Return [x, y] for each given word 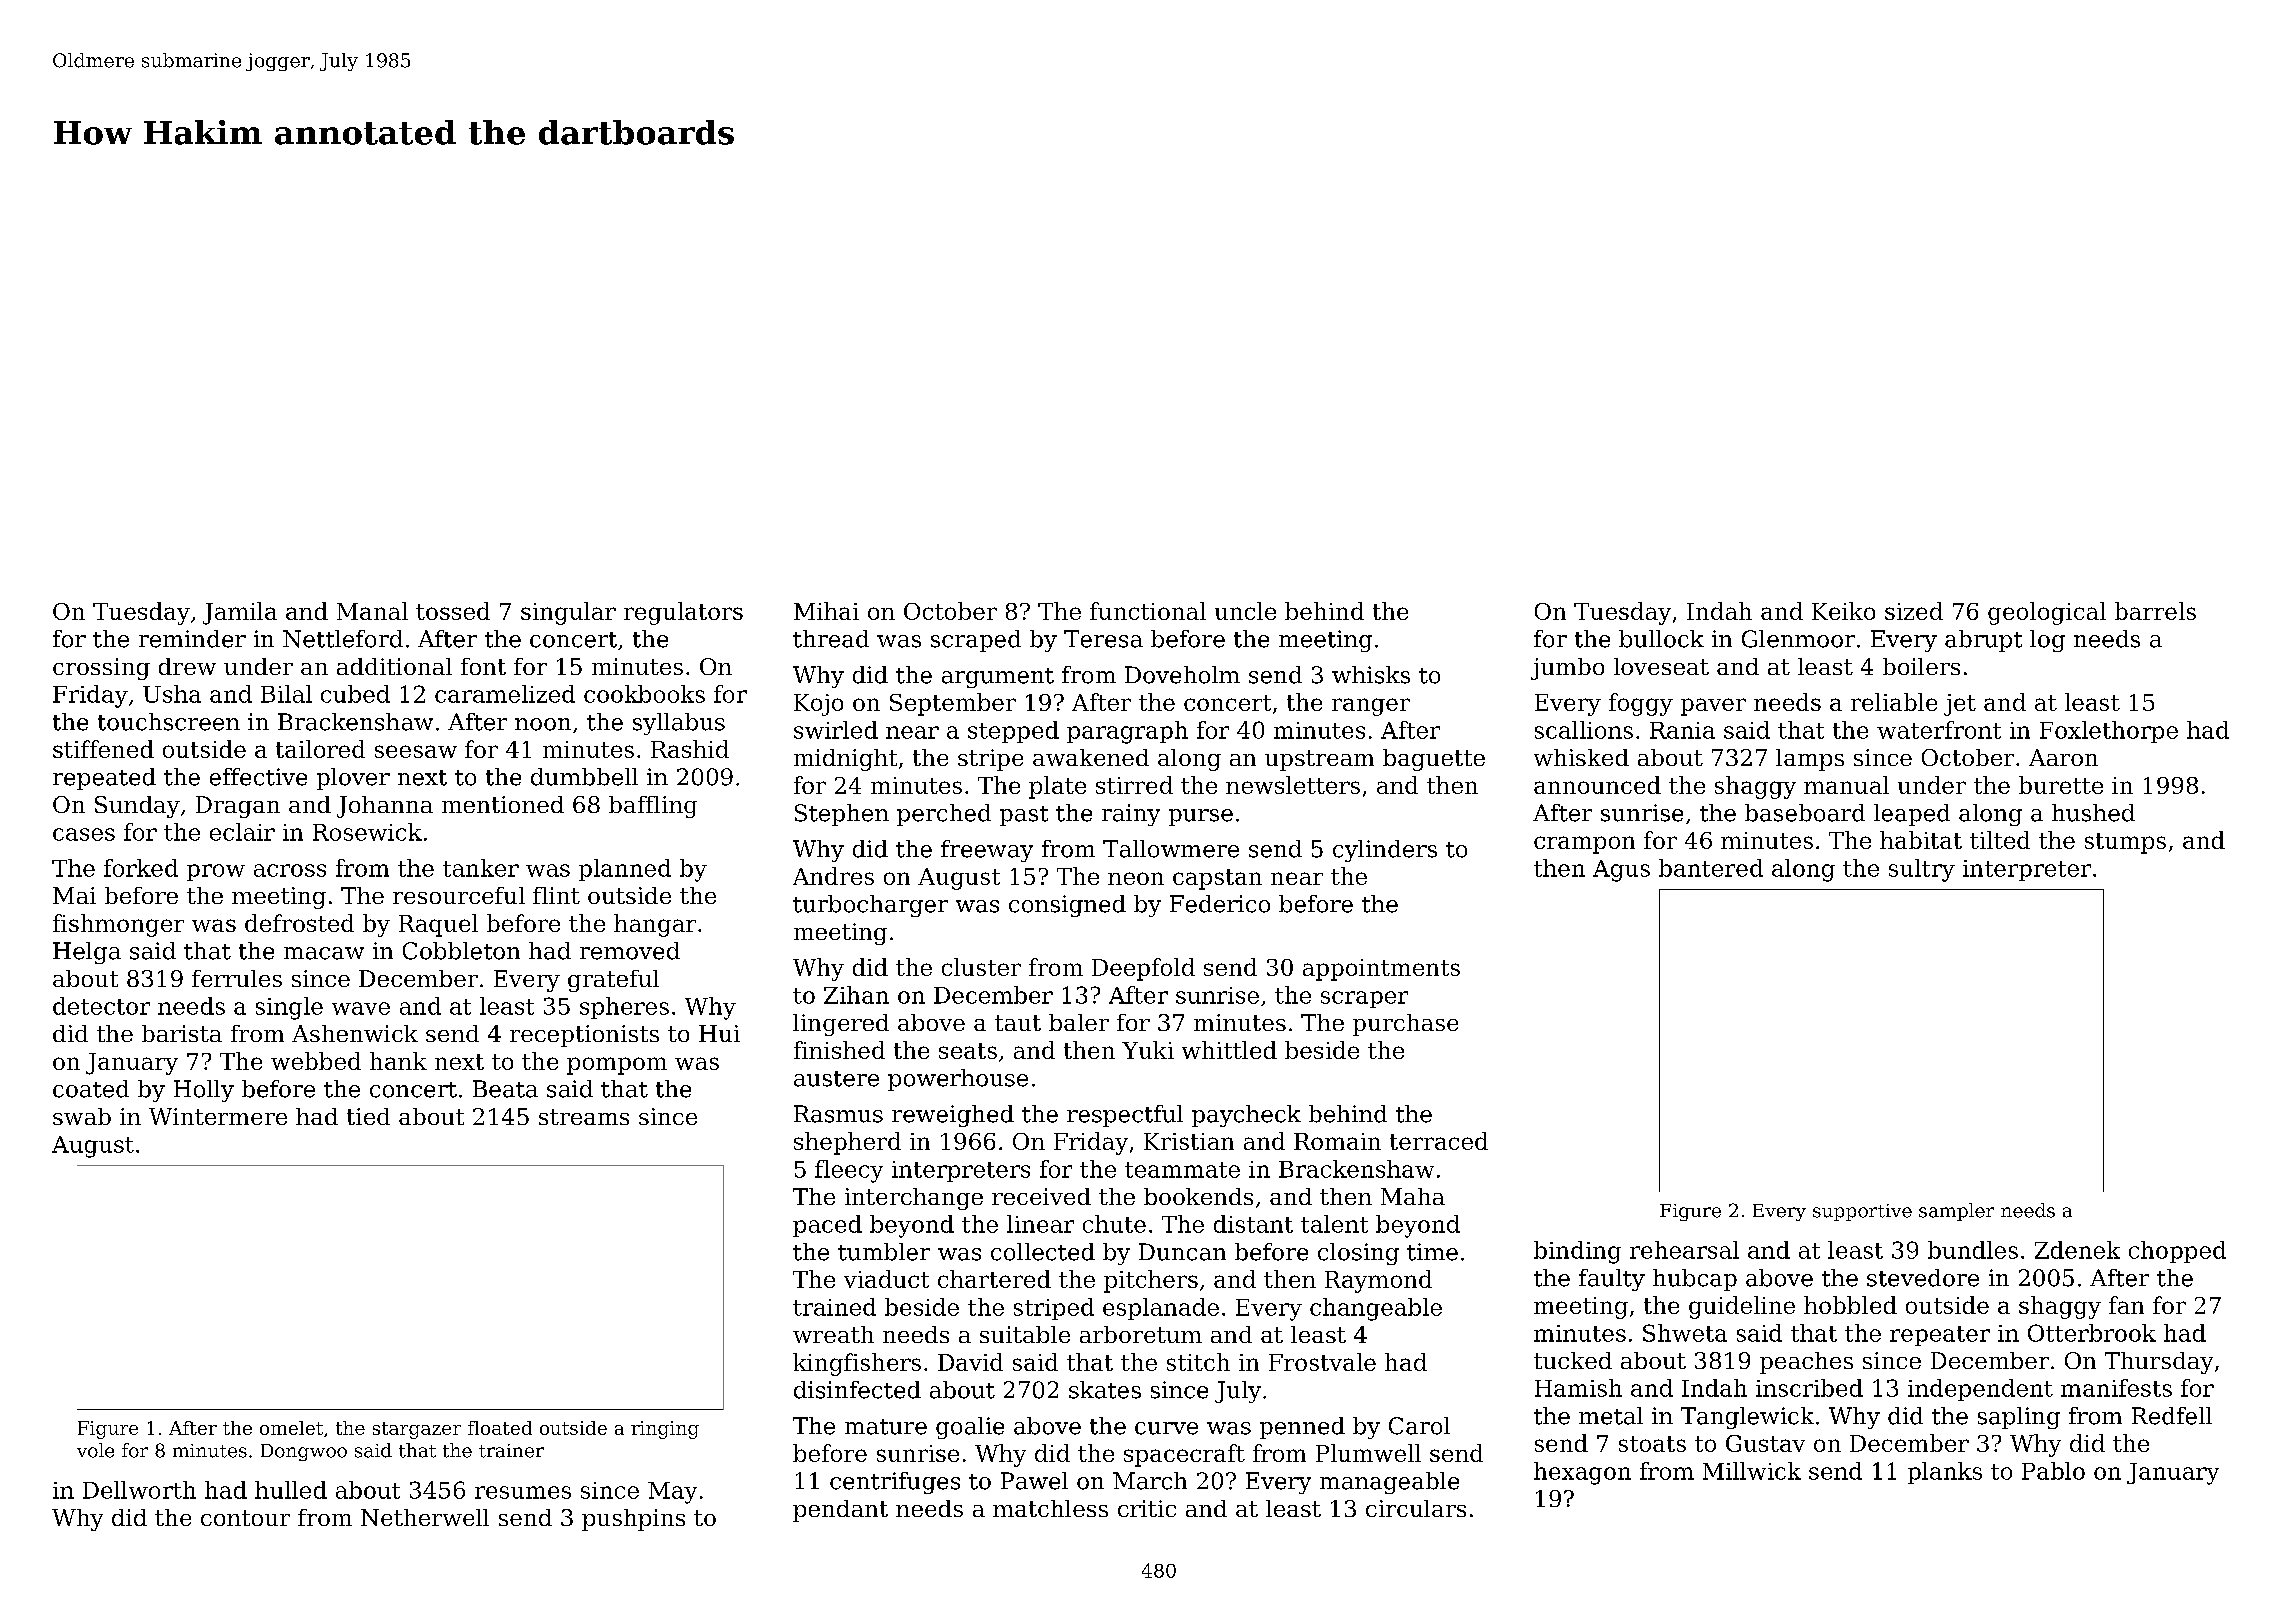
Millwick [1752, 1471]
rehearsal [1684, 1250]
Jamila [240, 613]
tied [368, 1116]
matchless [1050, 1508]
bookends [1198, 1196]
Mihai [826, 611]
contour [245, 1518]
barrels [2155, 611]
